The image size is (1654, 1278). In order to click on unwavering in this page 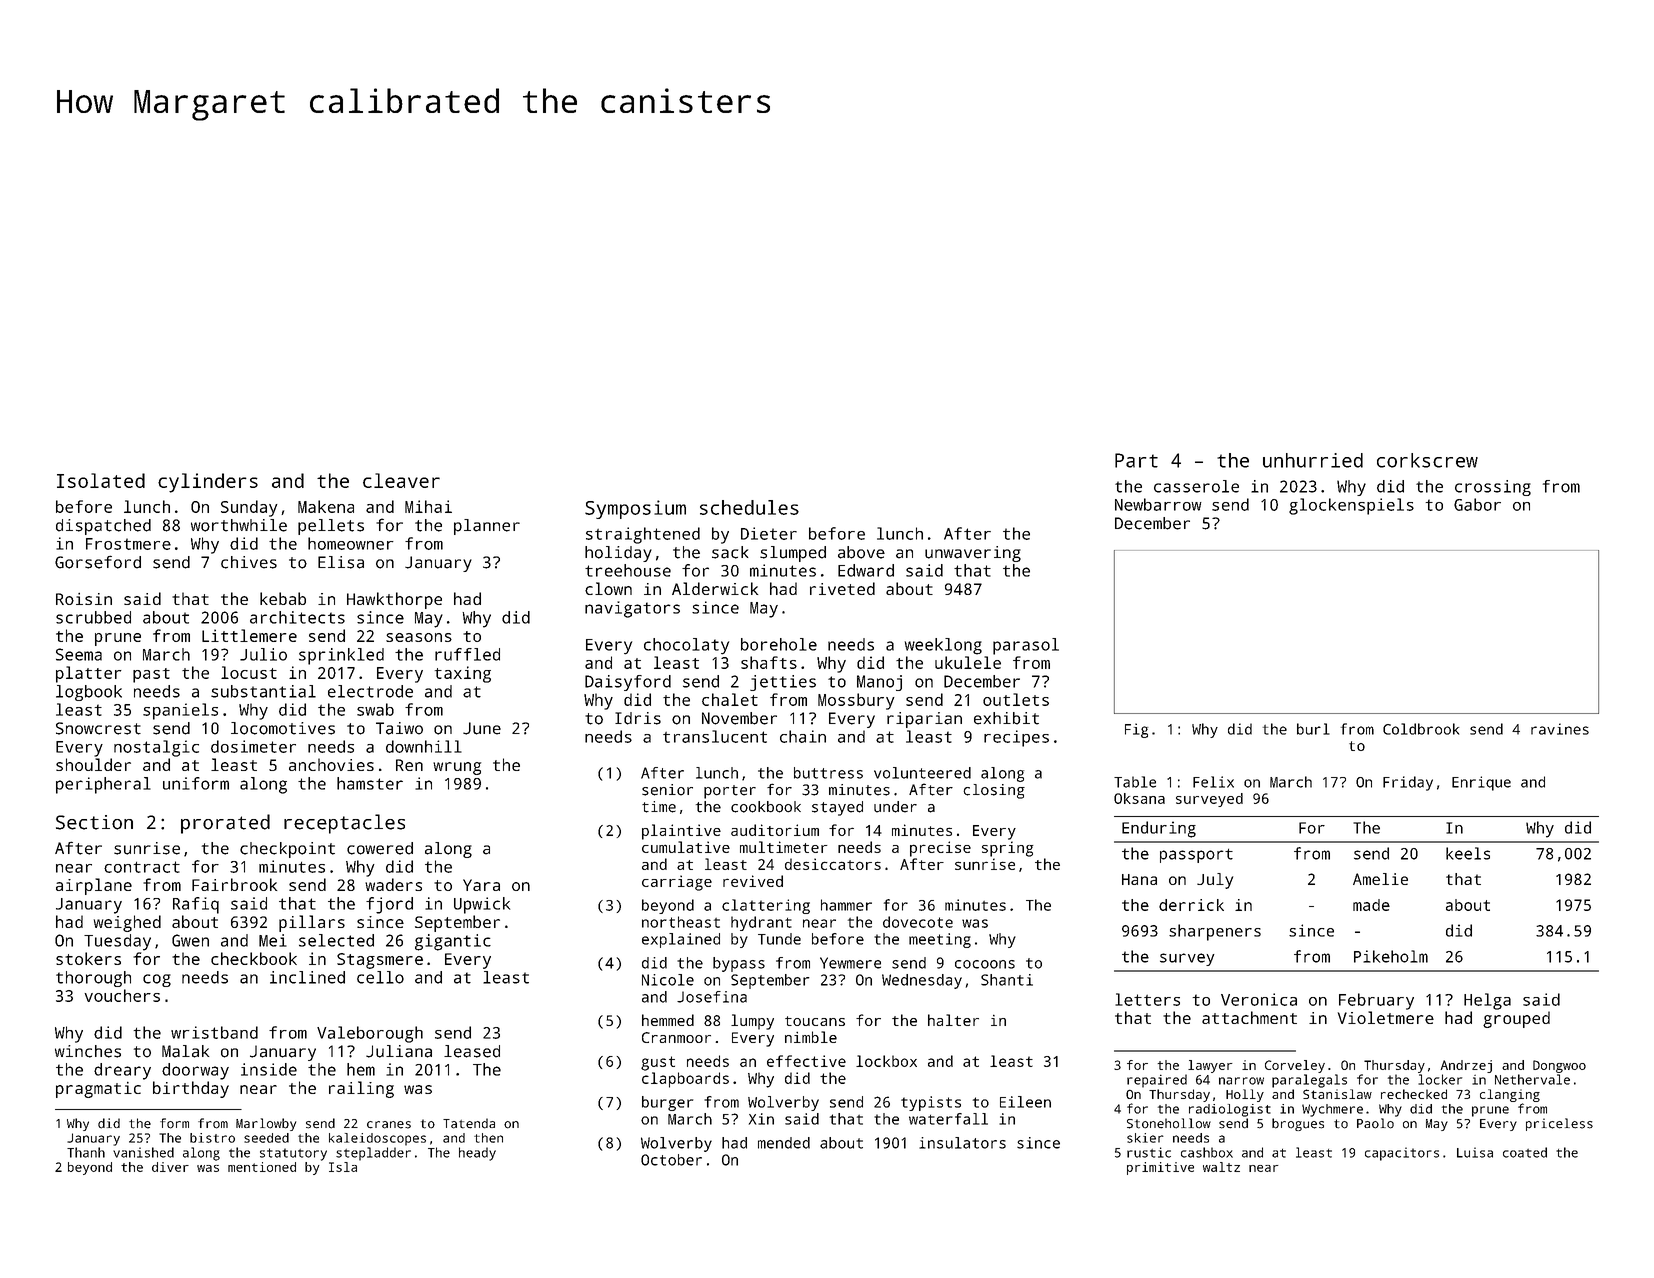, I will do `click(973, 554)`.
